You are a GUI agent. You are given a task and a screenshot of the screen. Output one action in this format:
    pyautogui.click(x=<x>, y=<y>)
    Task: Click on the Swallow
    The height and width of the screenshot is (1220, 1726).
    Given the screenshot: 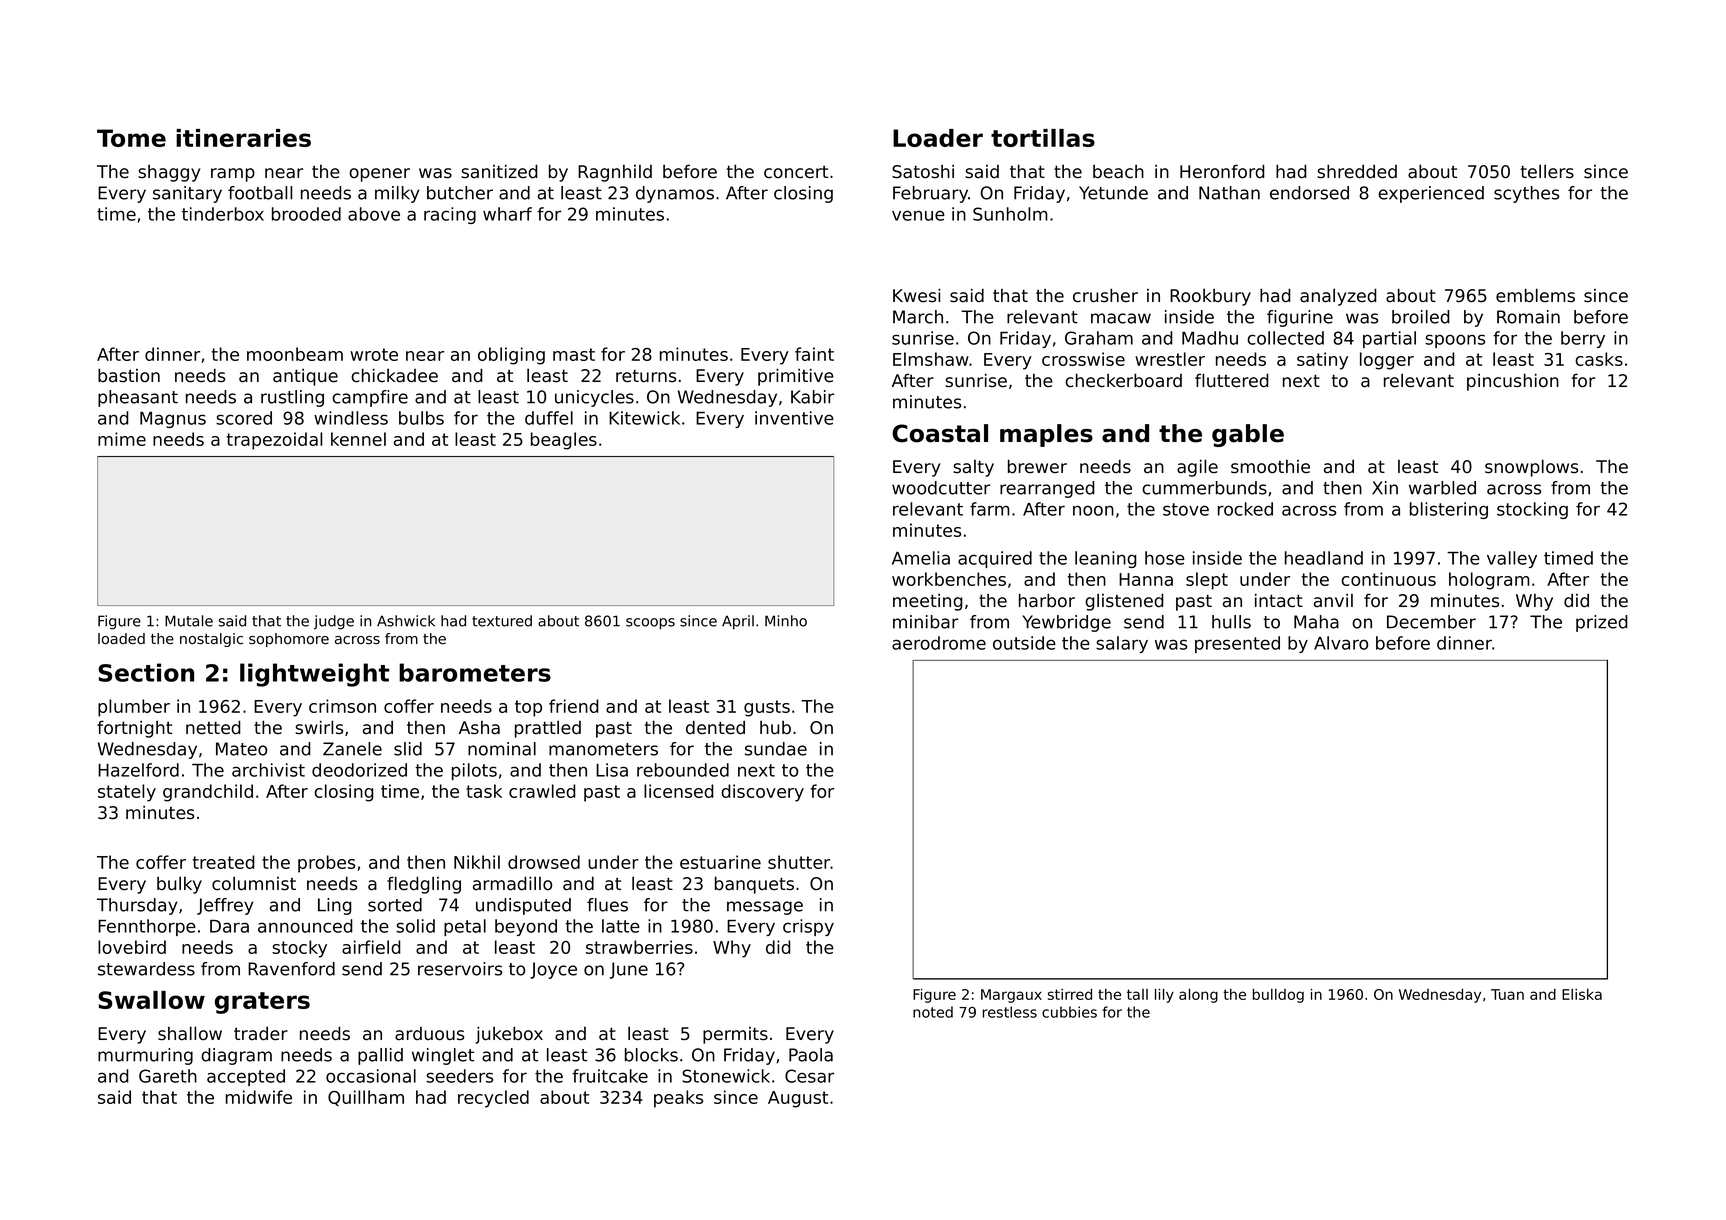 What is the action you would take?
    pyautogui.click(x=151, y=1000)
